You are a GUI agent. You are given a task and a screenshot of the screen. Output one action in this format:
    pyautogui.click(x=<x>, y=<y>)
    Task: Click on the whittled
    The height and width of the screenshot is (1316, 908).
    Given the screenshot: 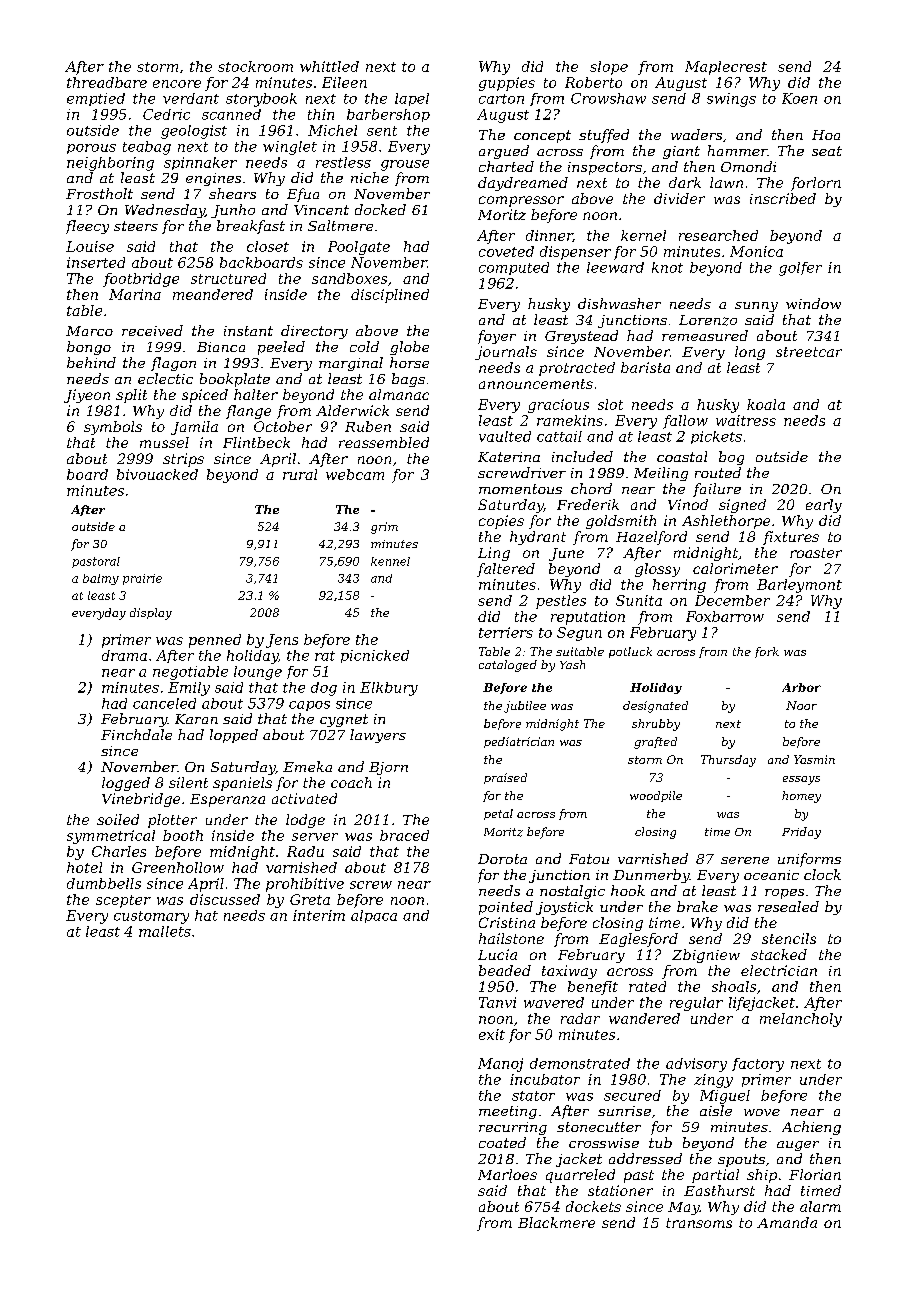 What is the action you would take?
    pyautogui.click(x=329, y=66)
